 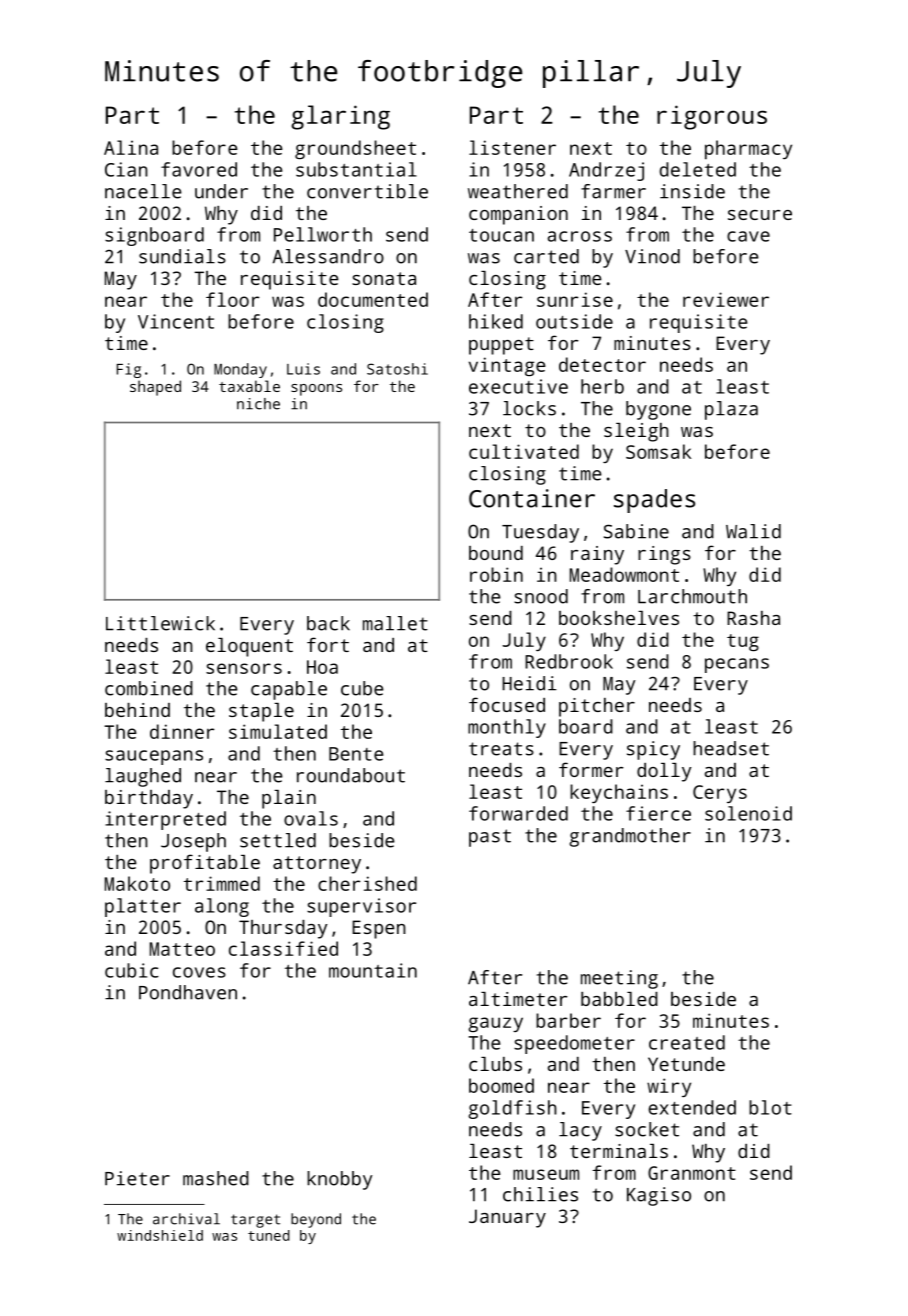 What do you see at coordinates (149, 799) in the document?
I see `birthday` at bounding box center [149, 799].
